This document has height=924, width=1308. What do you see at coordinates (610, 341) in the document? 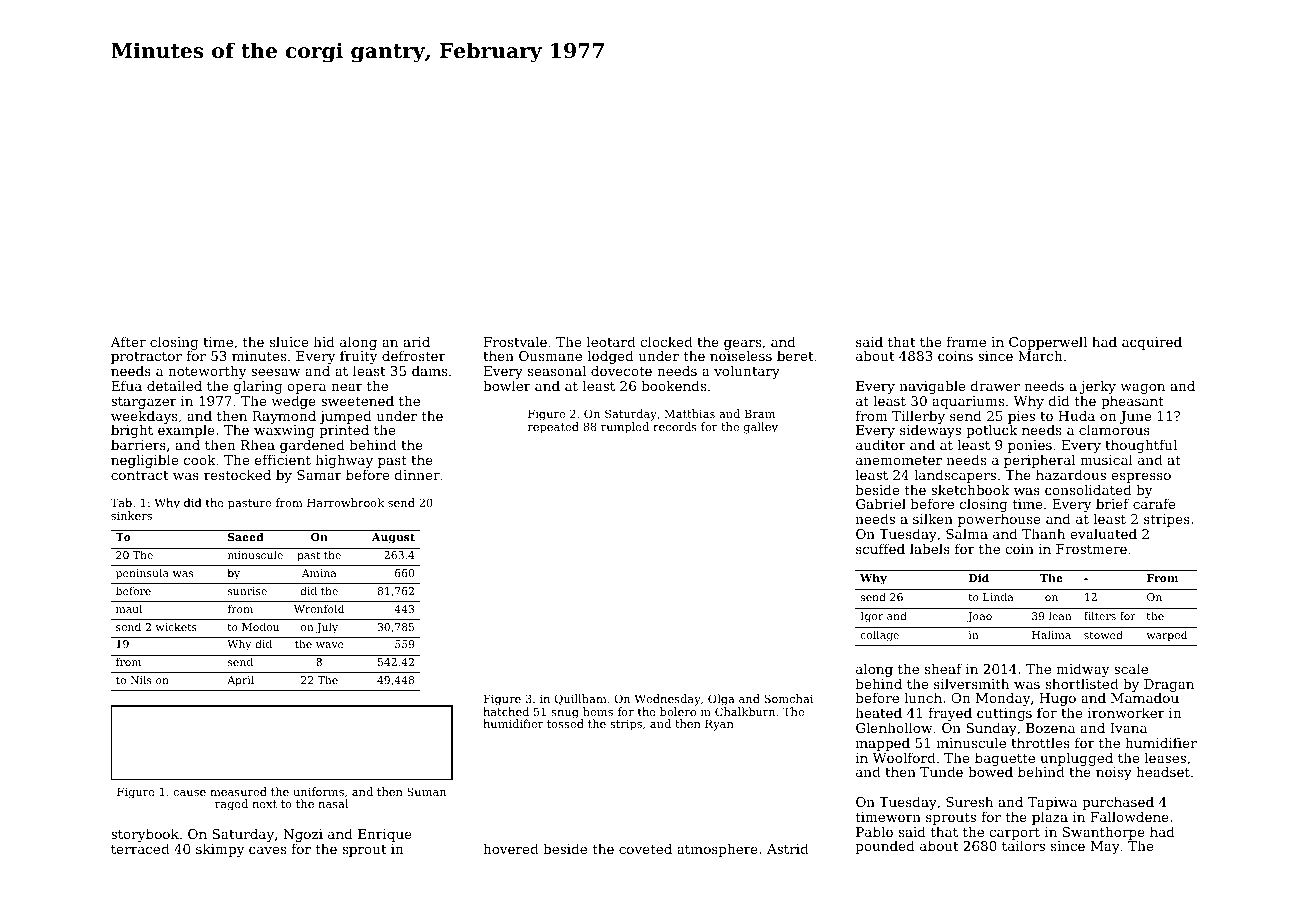
I see `leotard` at bounding box center [610, 341].
